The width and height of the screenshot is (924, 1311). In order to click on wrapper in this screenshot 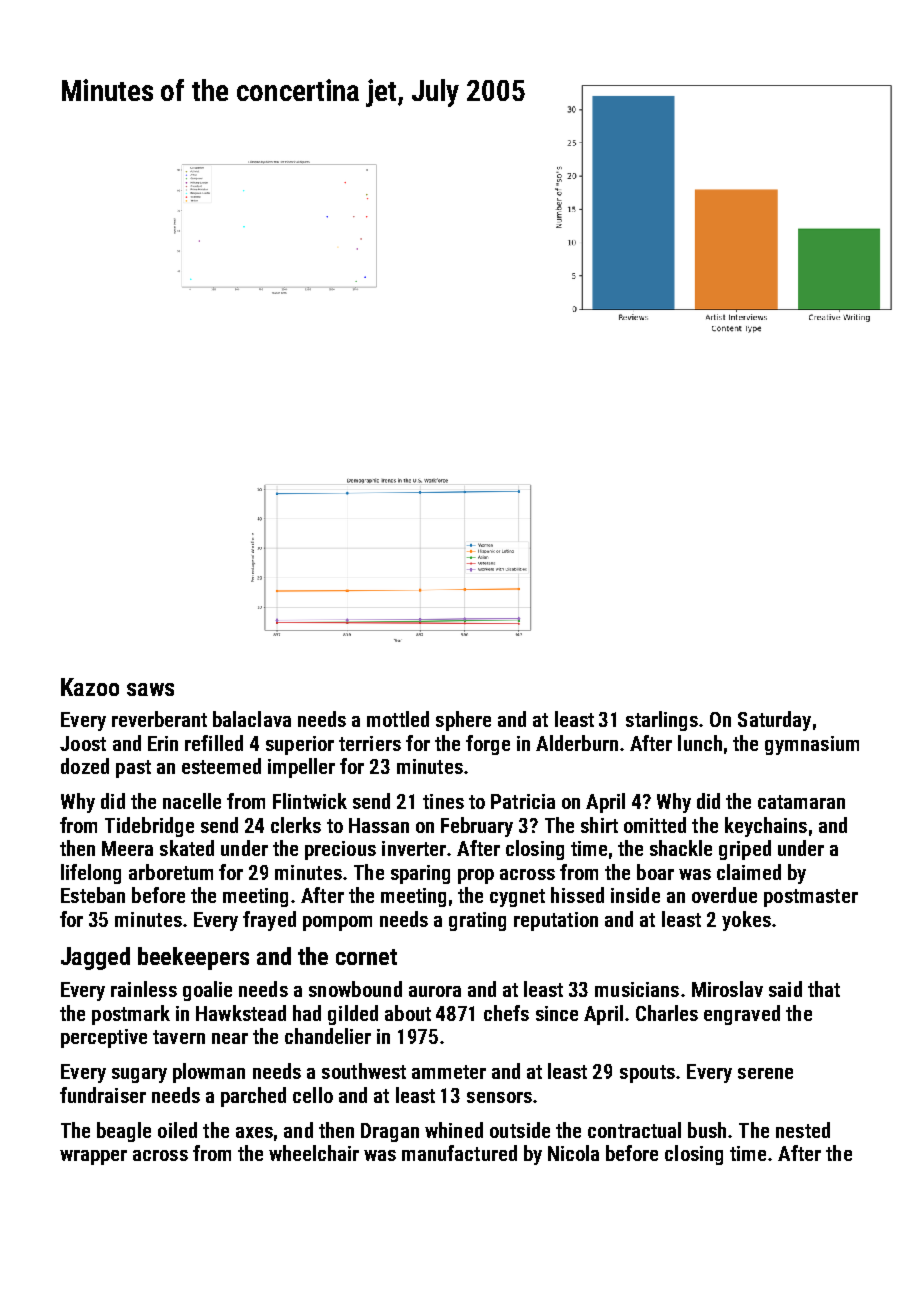, I will do `click(93, 1157)`.
